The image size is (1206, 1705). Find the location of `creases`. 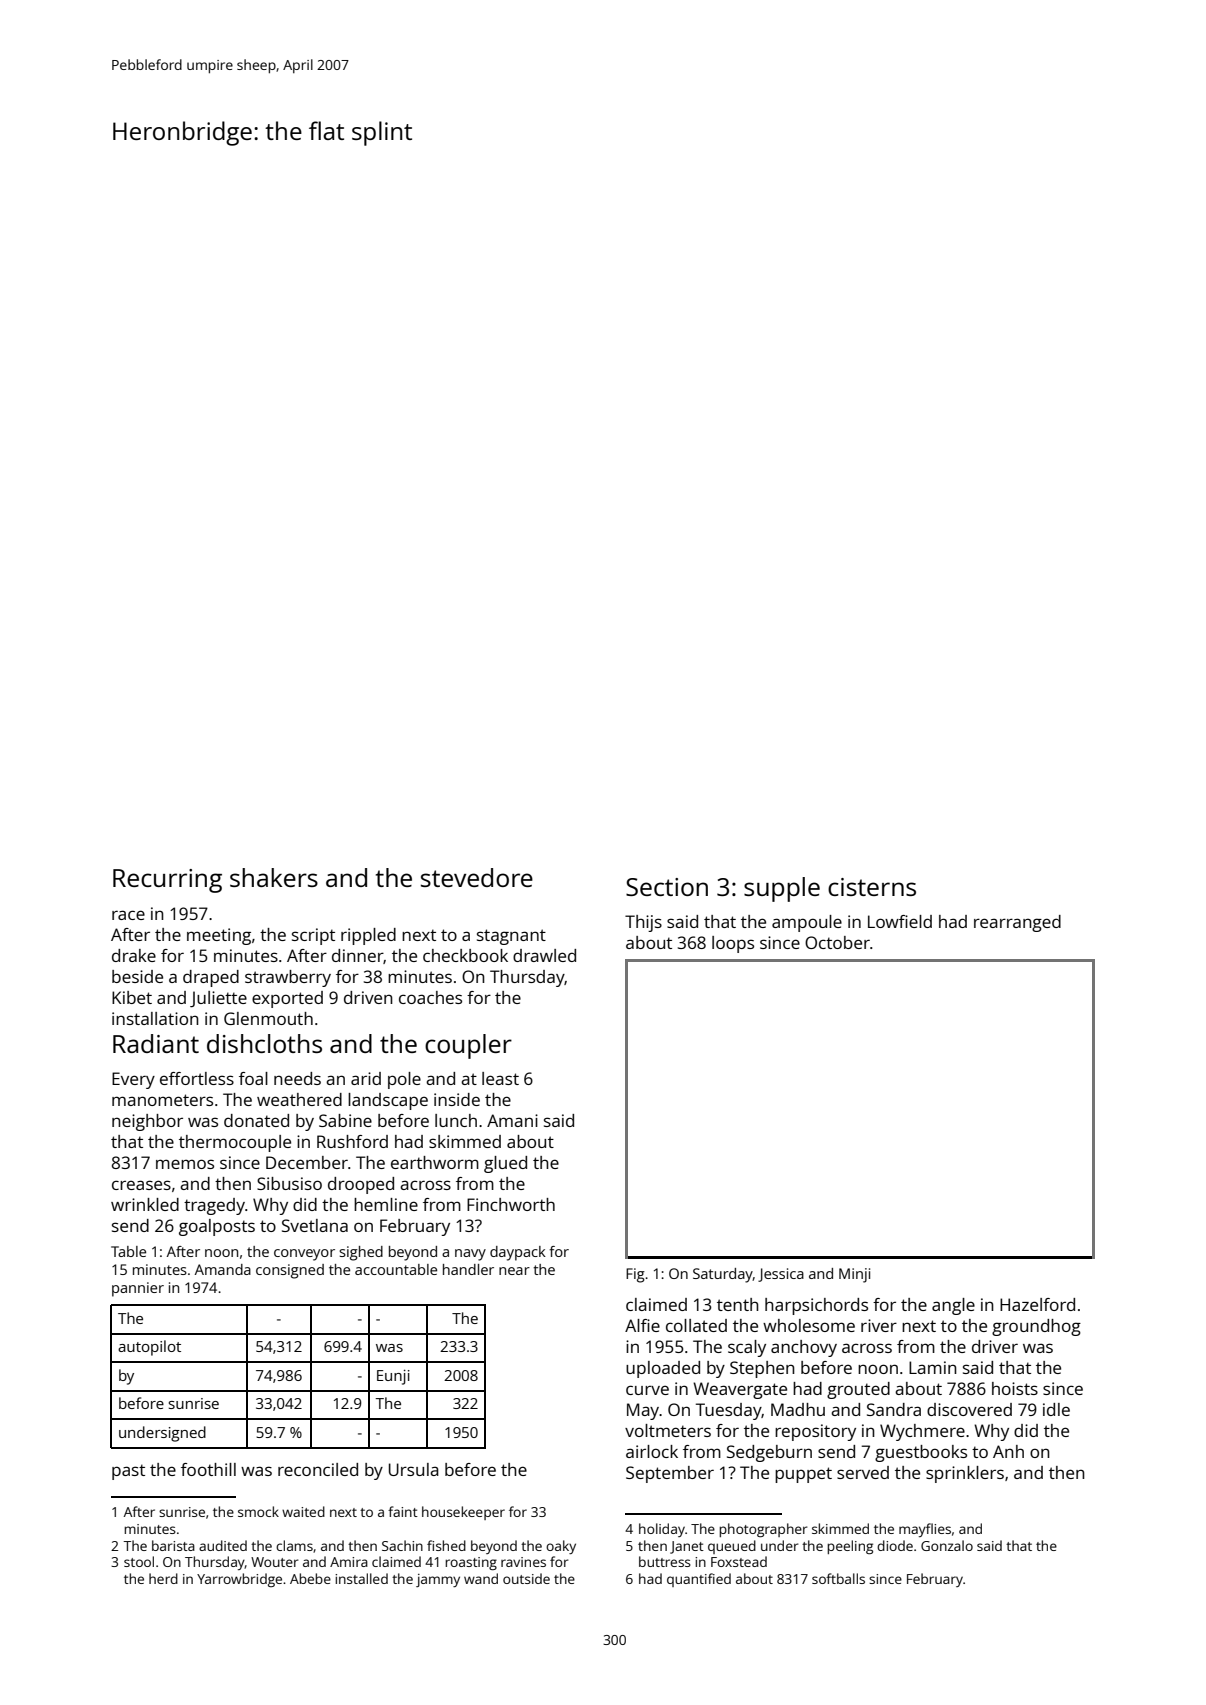

creases is located at coordinates (141, 1185).
